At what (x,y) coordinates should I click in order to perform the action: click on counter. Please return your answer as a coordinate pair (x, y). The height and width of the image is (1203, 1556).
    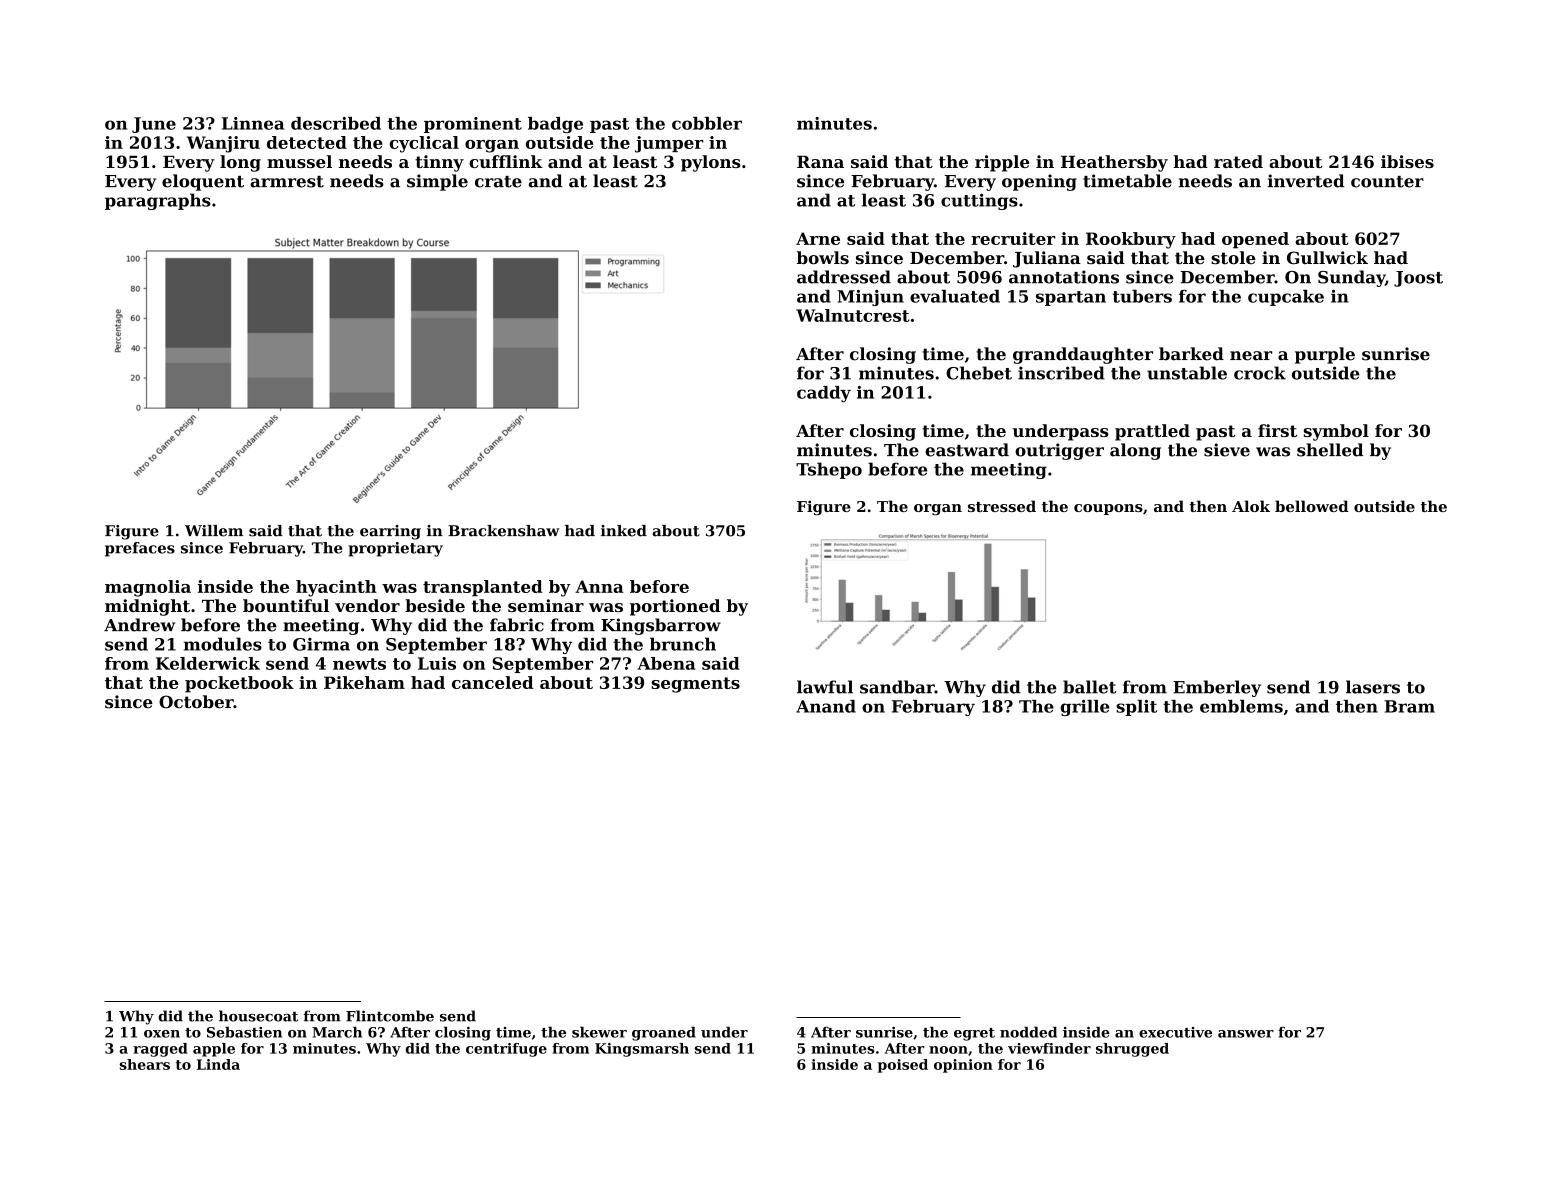
    Looking at the image, I should click on (1387, 182).
